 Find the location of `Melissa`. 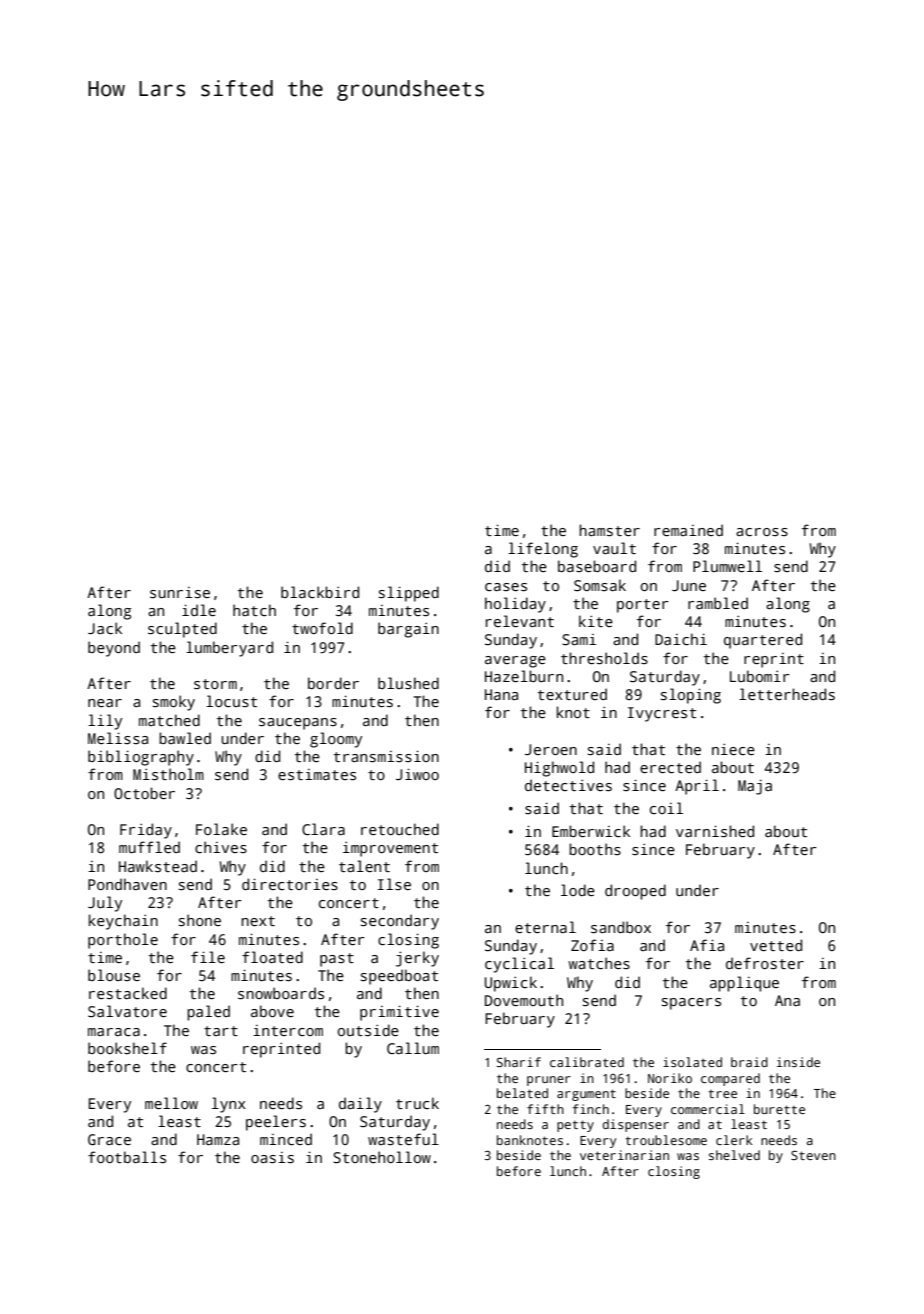

Melissa is located at coordinates (118, 738).
